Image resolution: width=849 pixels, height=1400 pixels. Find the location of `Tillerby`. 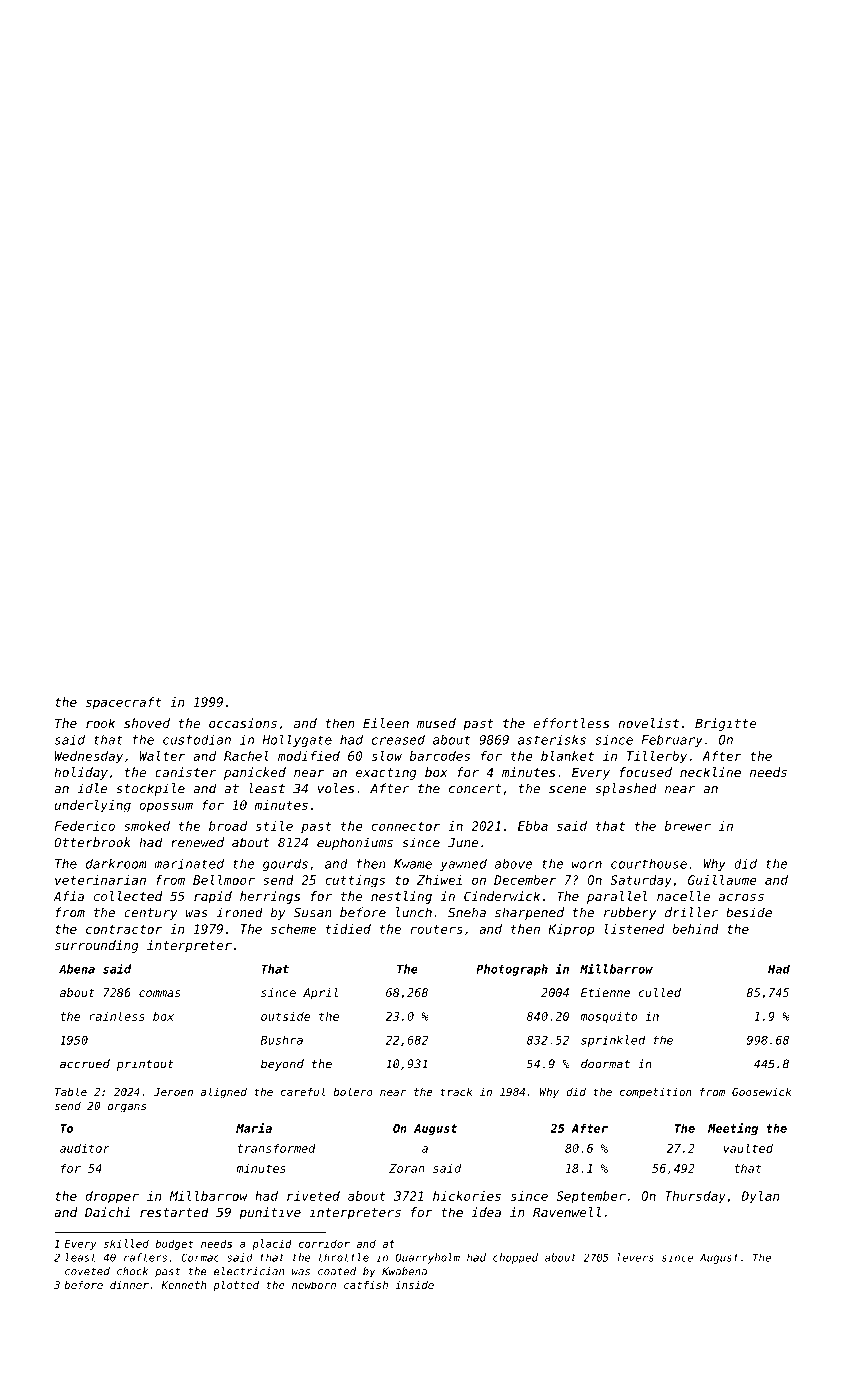

Tillerby is located at coordinates (657, 757).
